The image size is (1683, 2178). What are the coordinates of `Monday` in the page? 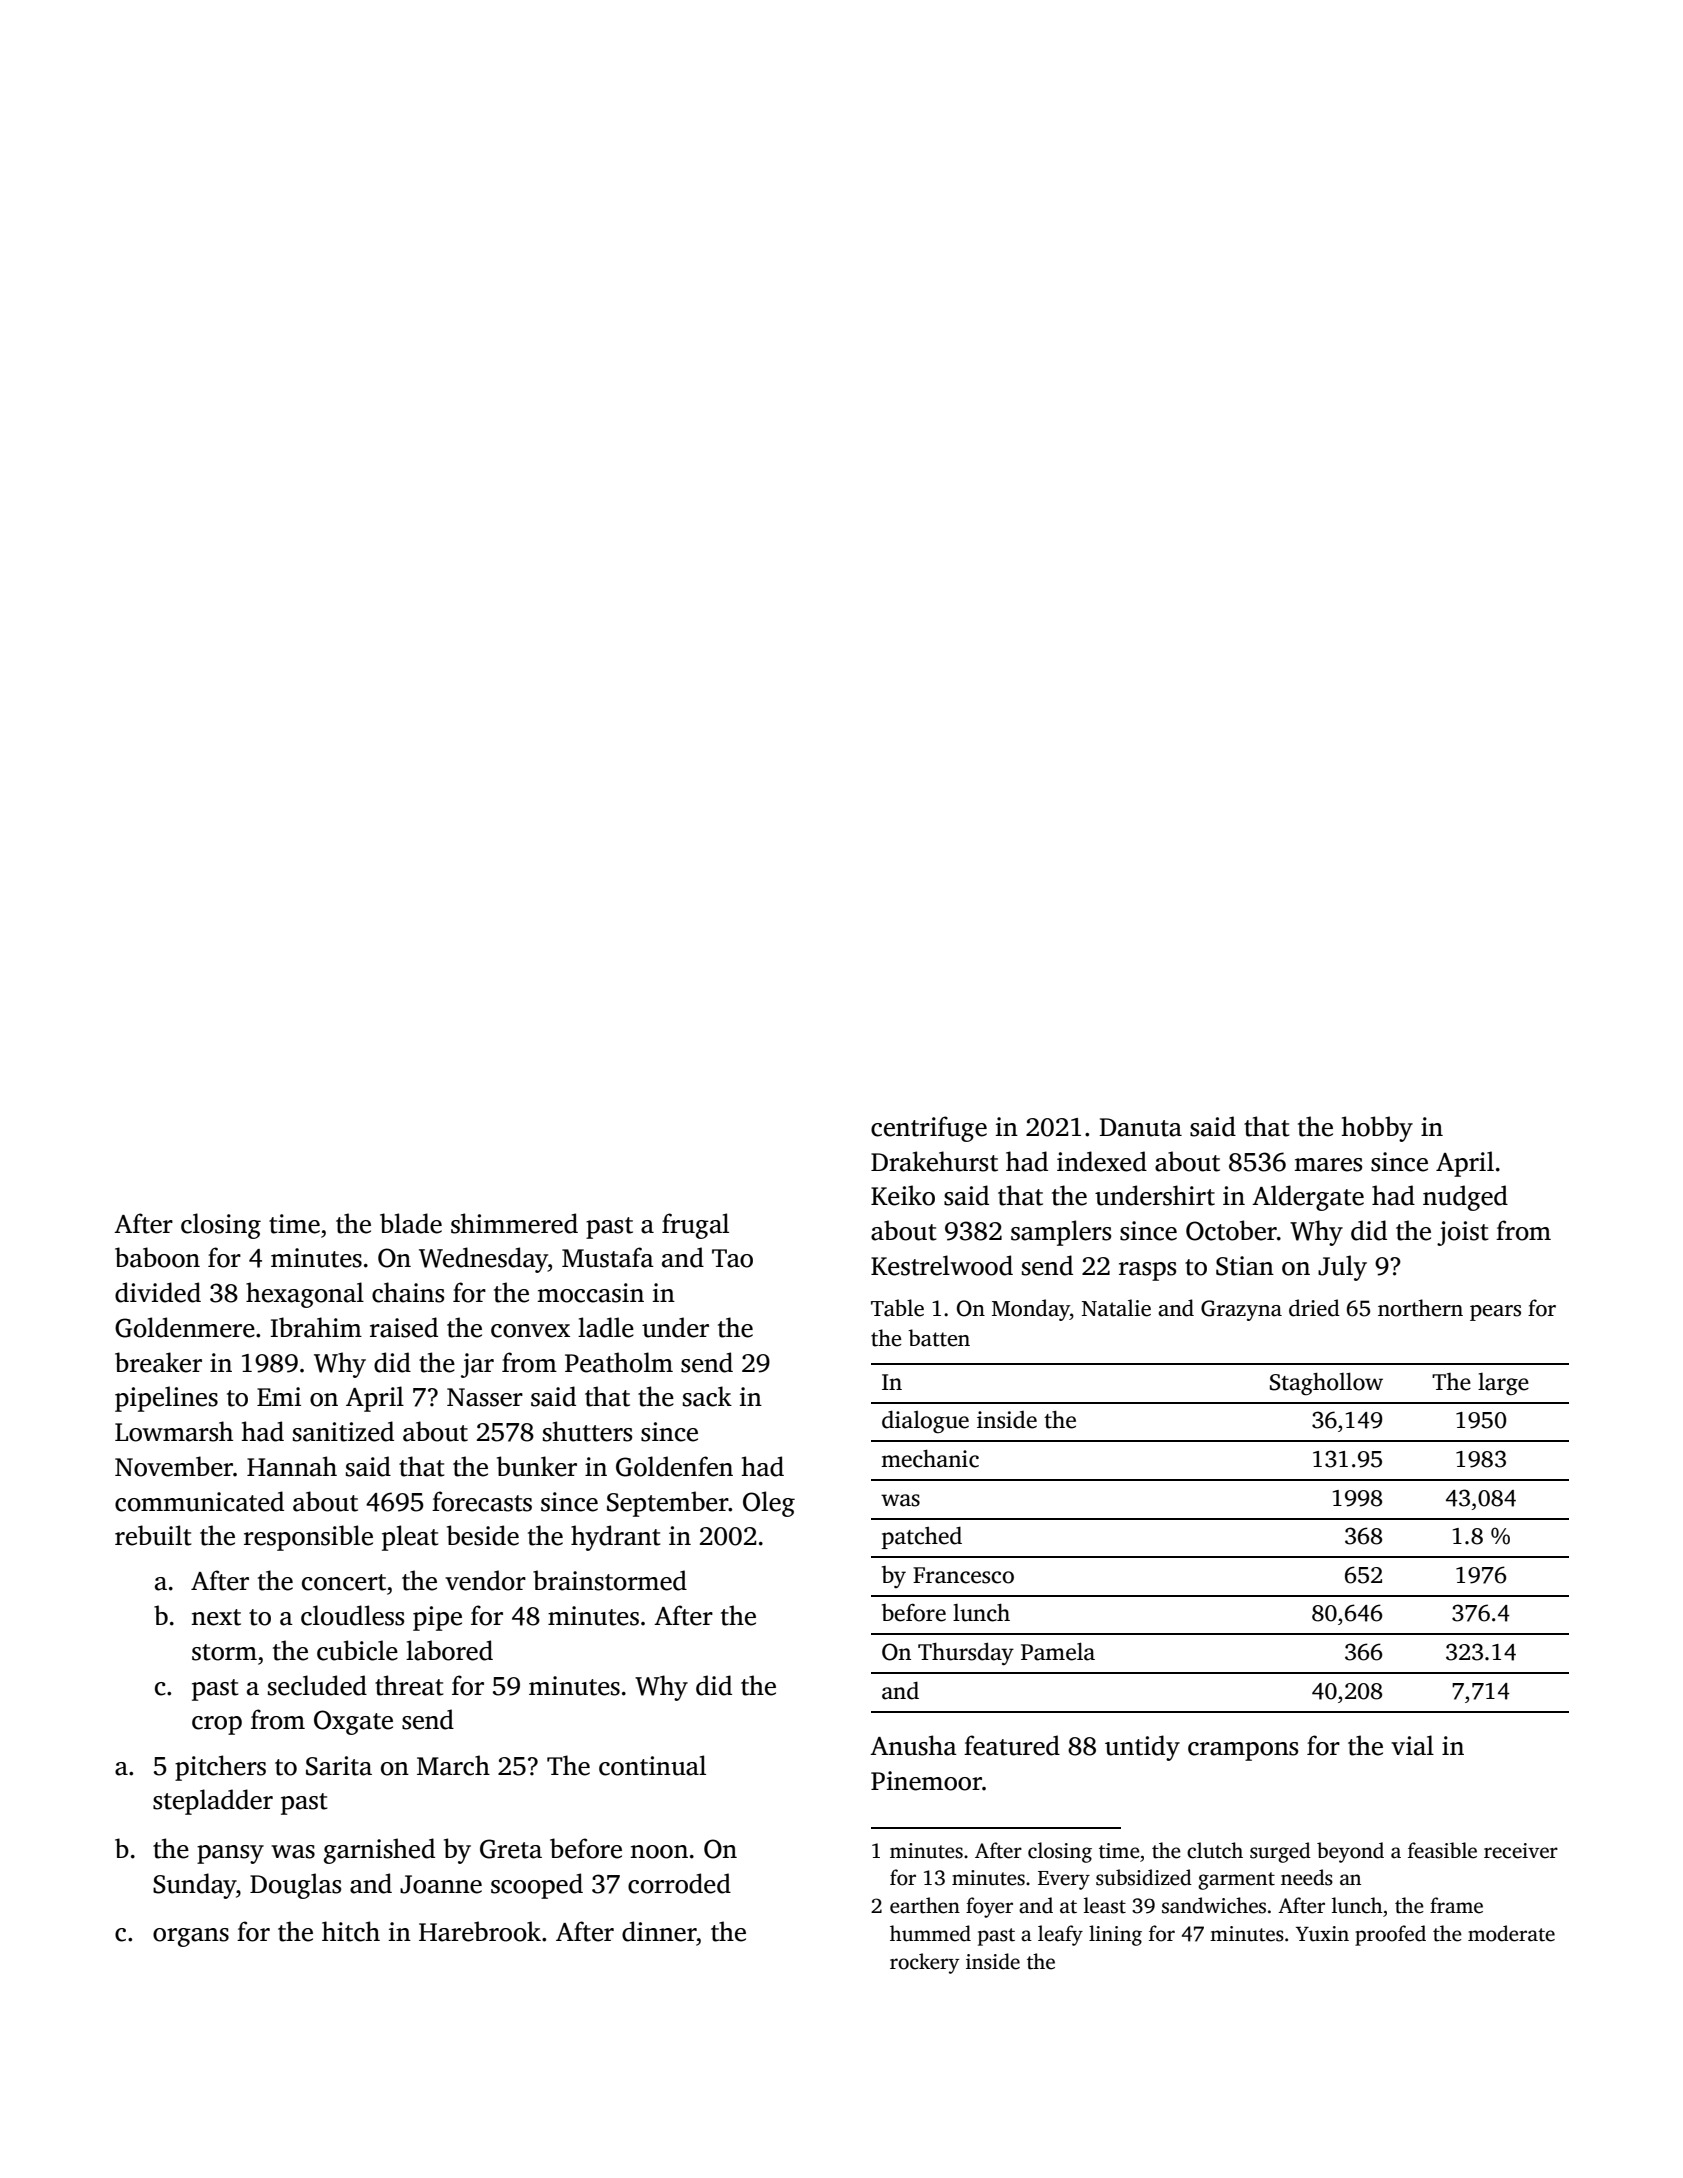 It's located at (1031, 1310).
